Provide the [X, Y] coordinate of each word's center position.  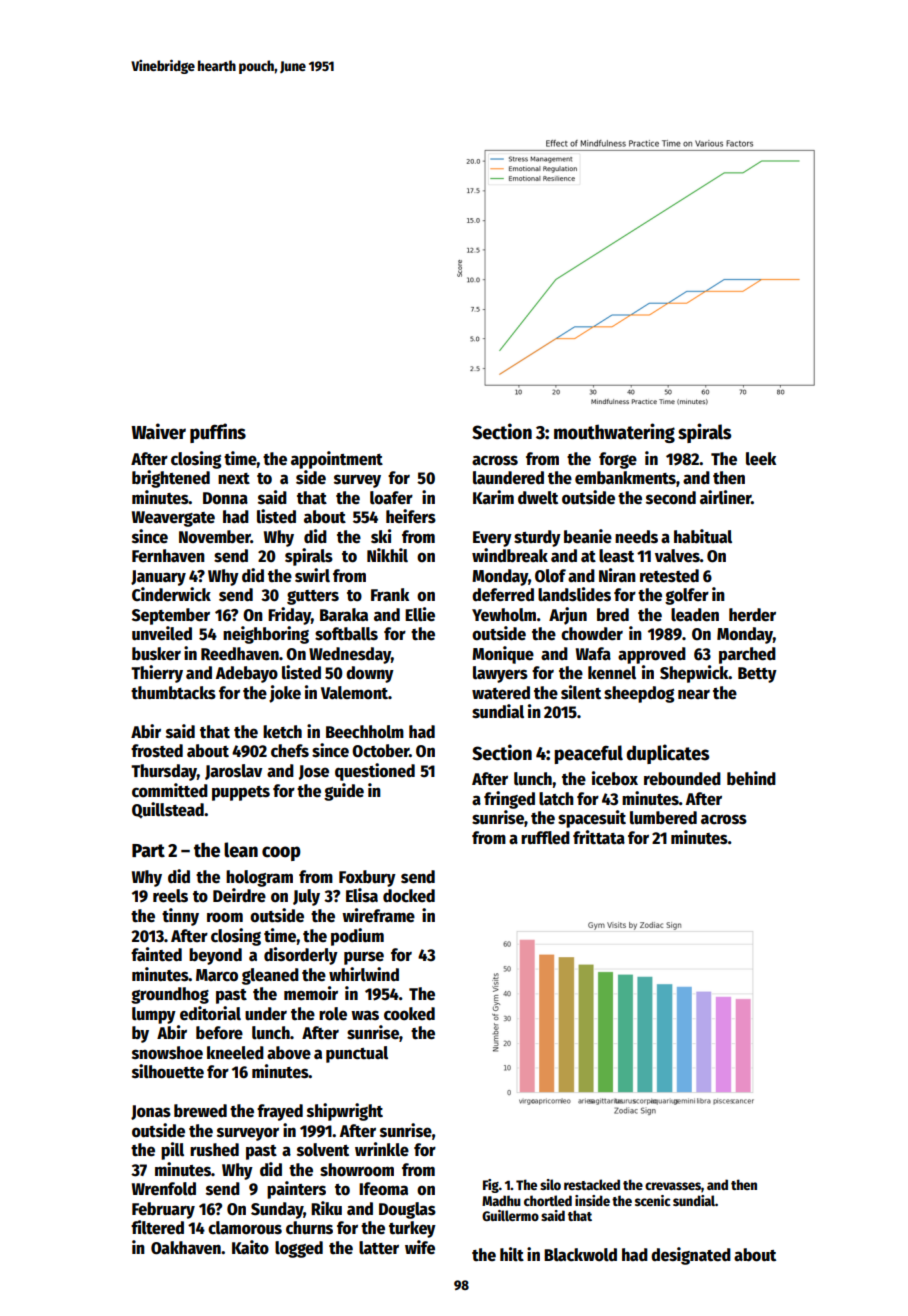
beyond [215, 956]
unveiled [162, 633]
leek [761, 459]
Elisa [362, 895]
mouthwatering [614, 433]
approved [652, 655]
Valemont [354, 693]
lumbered [663, 818]
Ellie [420, 614]
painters [296, 1190]
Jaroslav [233, 772]
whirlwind [364, 974]
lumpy [154, 1015]
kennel [612, 673]
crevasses [673, 1186]
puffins [218, 433]
